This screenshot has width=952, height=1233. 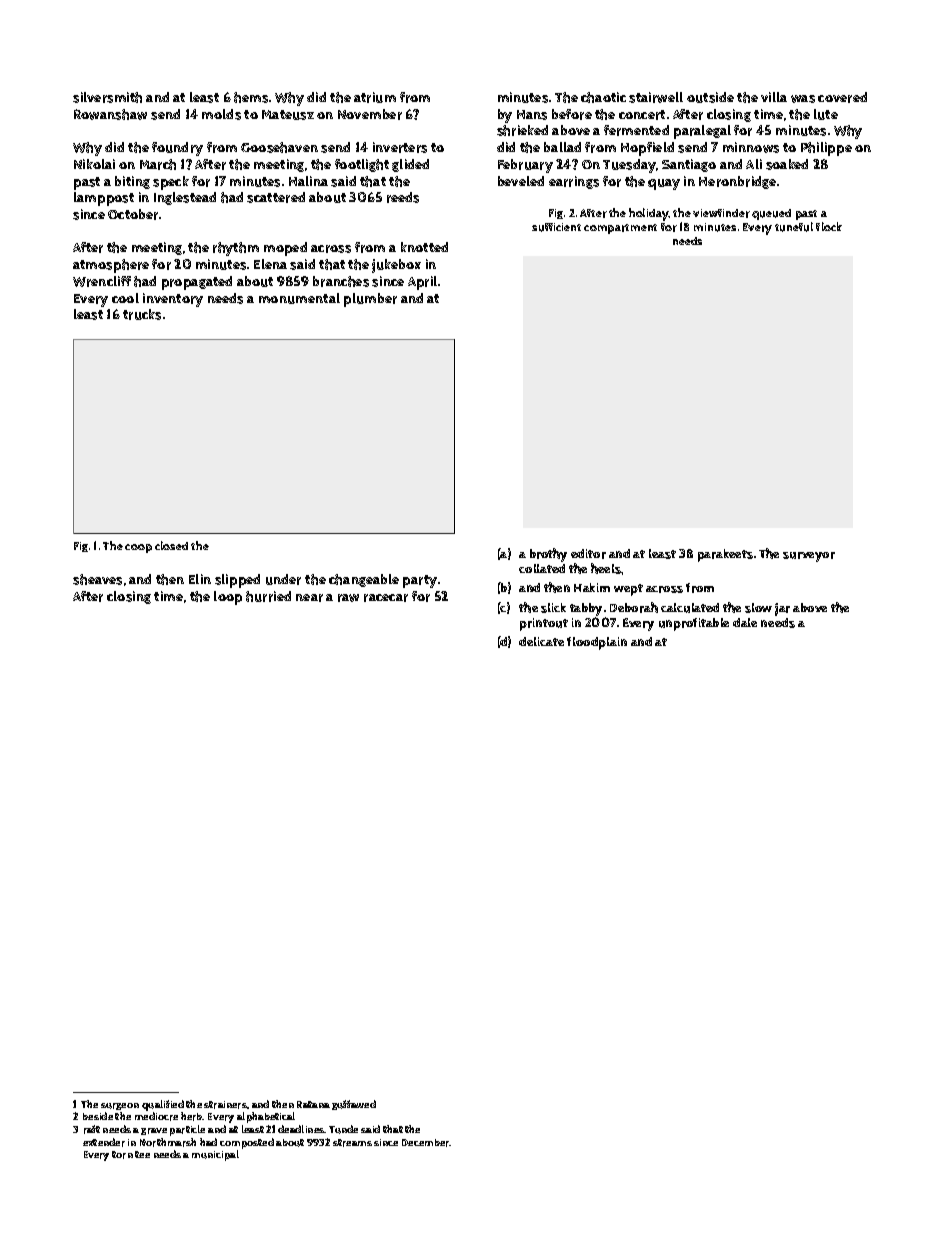 I want to click on raw, so click(x=348, y=598).
